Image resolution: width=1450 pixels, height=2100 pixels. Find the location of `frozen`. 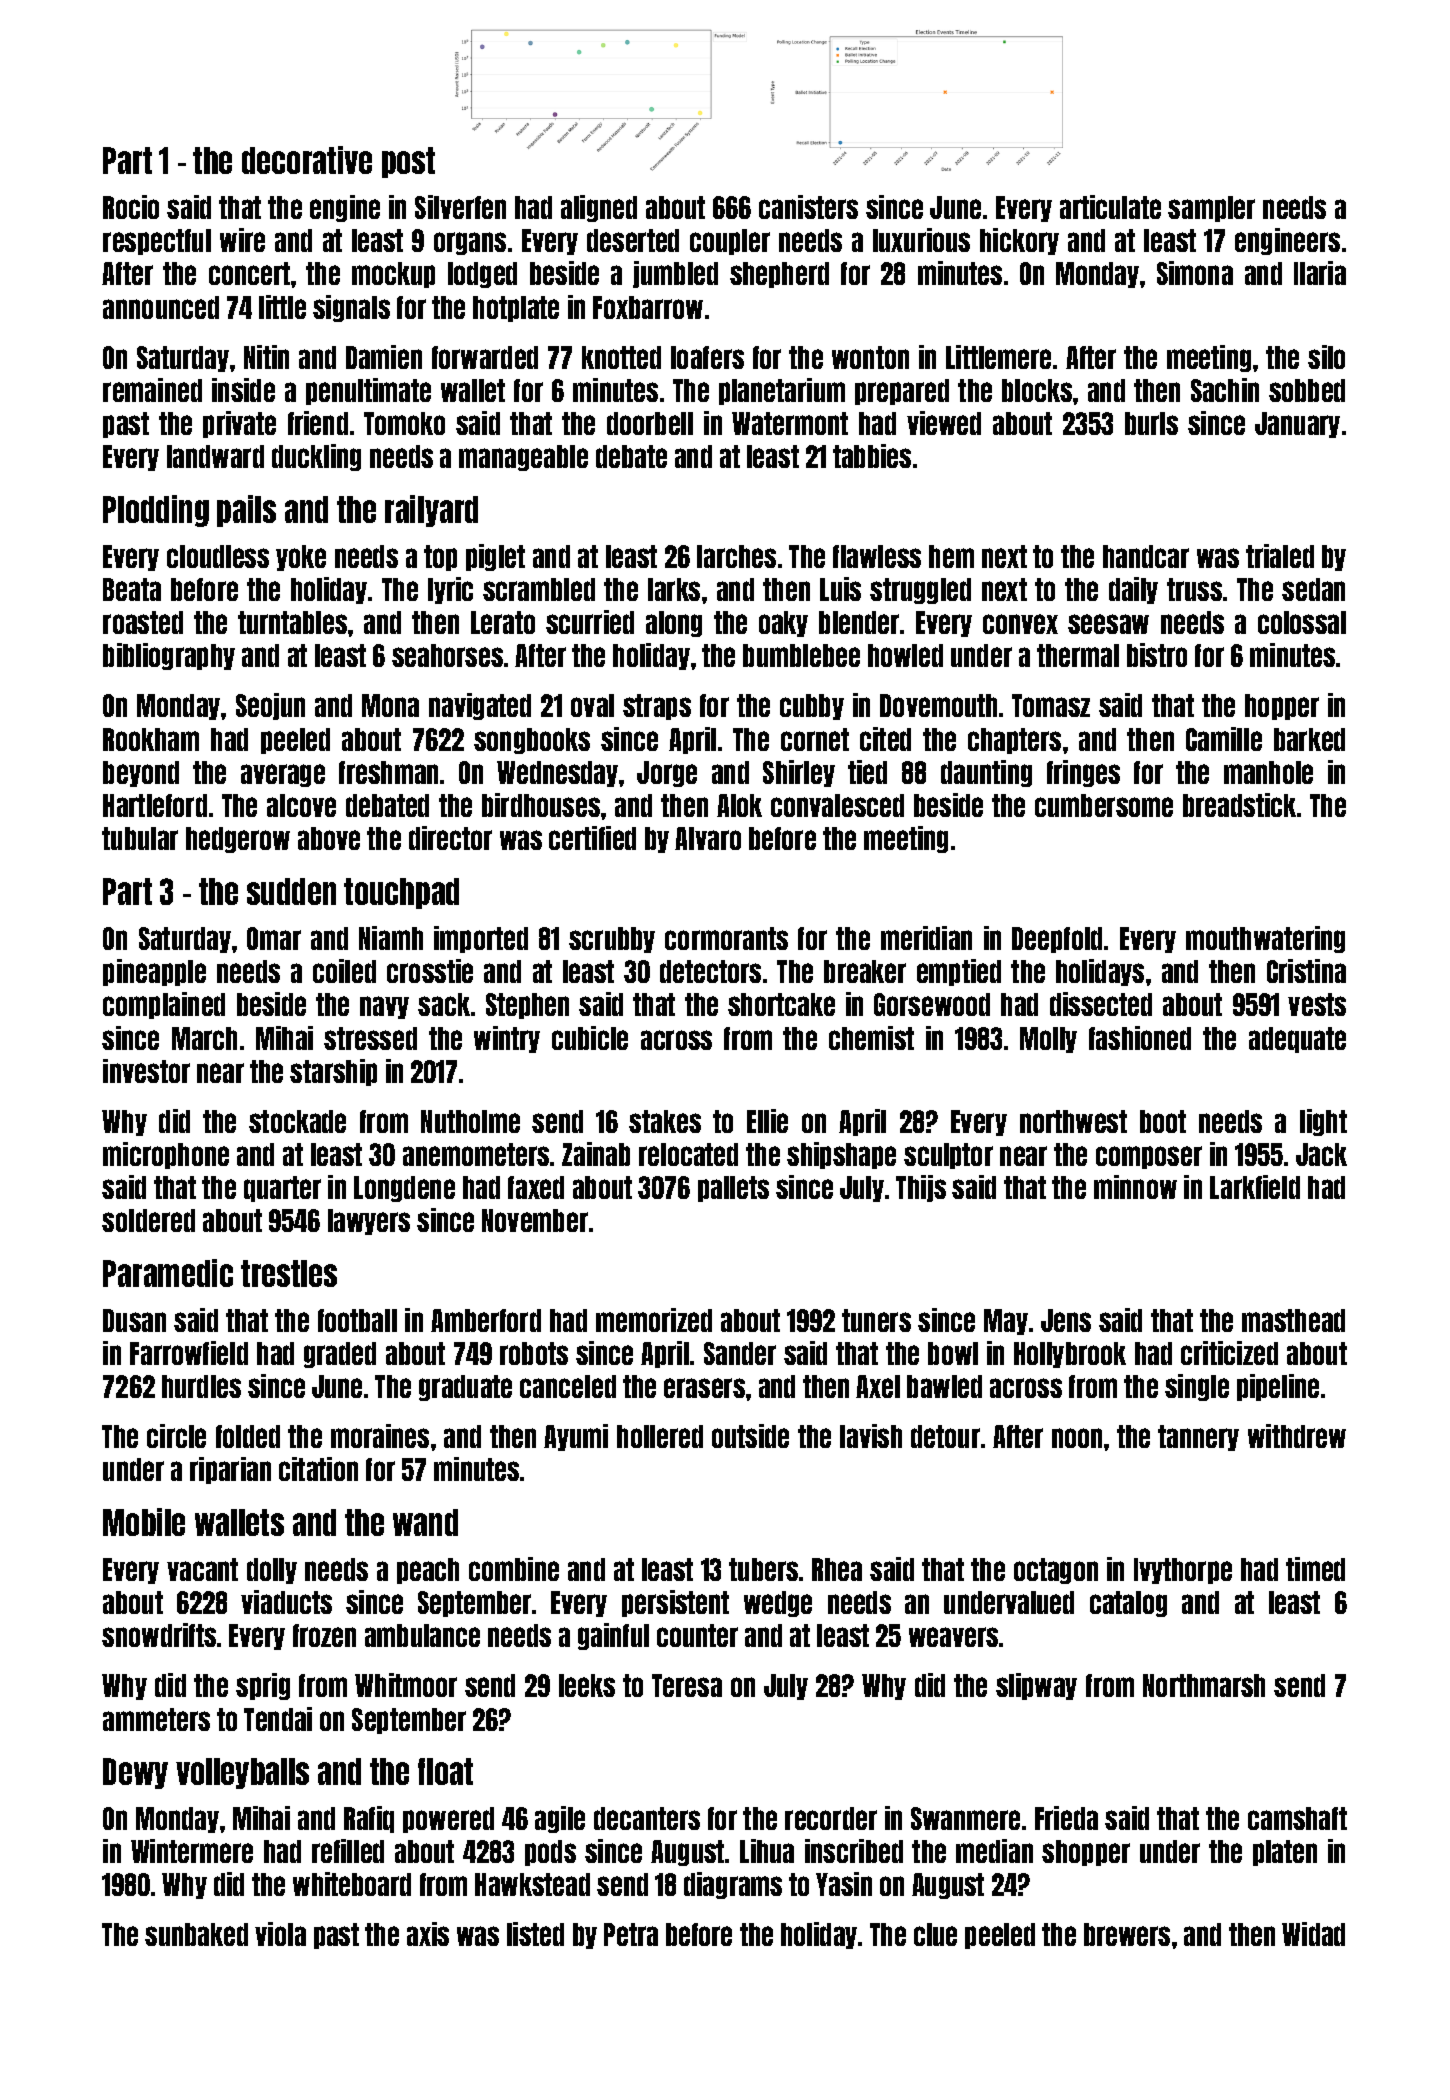

frozen is located at coordinates (324, 1635).
